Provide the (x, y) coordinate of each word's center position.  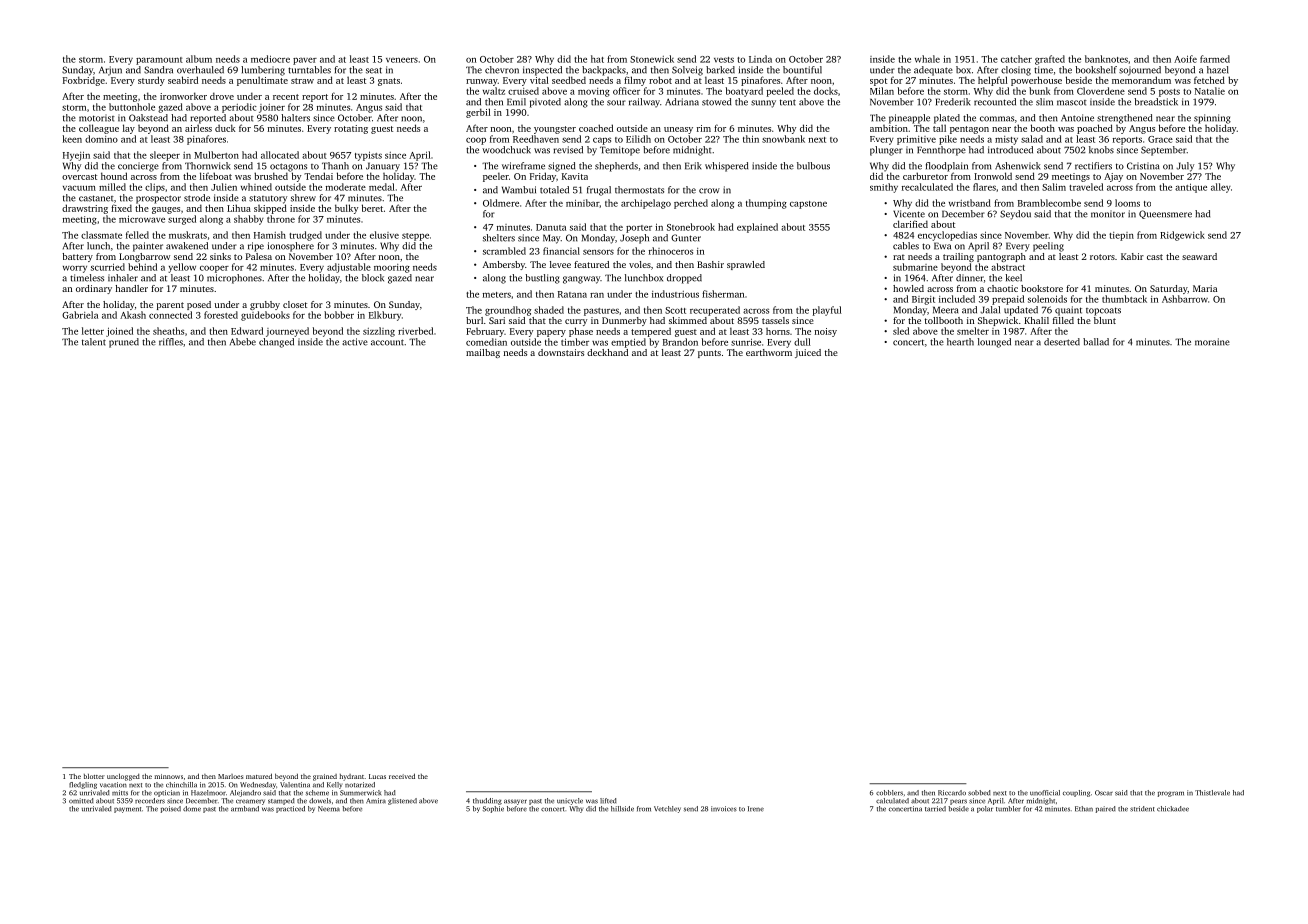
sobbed (979, 793)
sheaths (168, 331)
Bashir (710, 264)
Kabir (1132, 256)
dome (192, 809)
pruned (124, 343)
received (402, 776)
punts (709, 354)
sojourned (1140, 71)
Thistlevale (1212, 793)
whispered (726, 167)
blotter (94, 776)
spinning (1212, 119)
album (199, 59)
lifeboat (216, 176)
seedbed (569, 80)
